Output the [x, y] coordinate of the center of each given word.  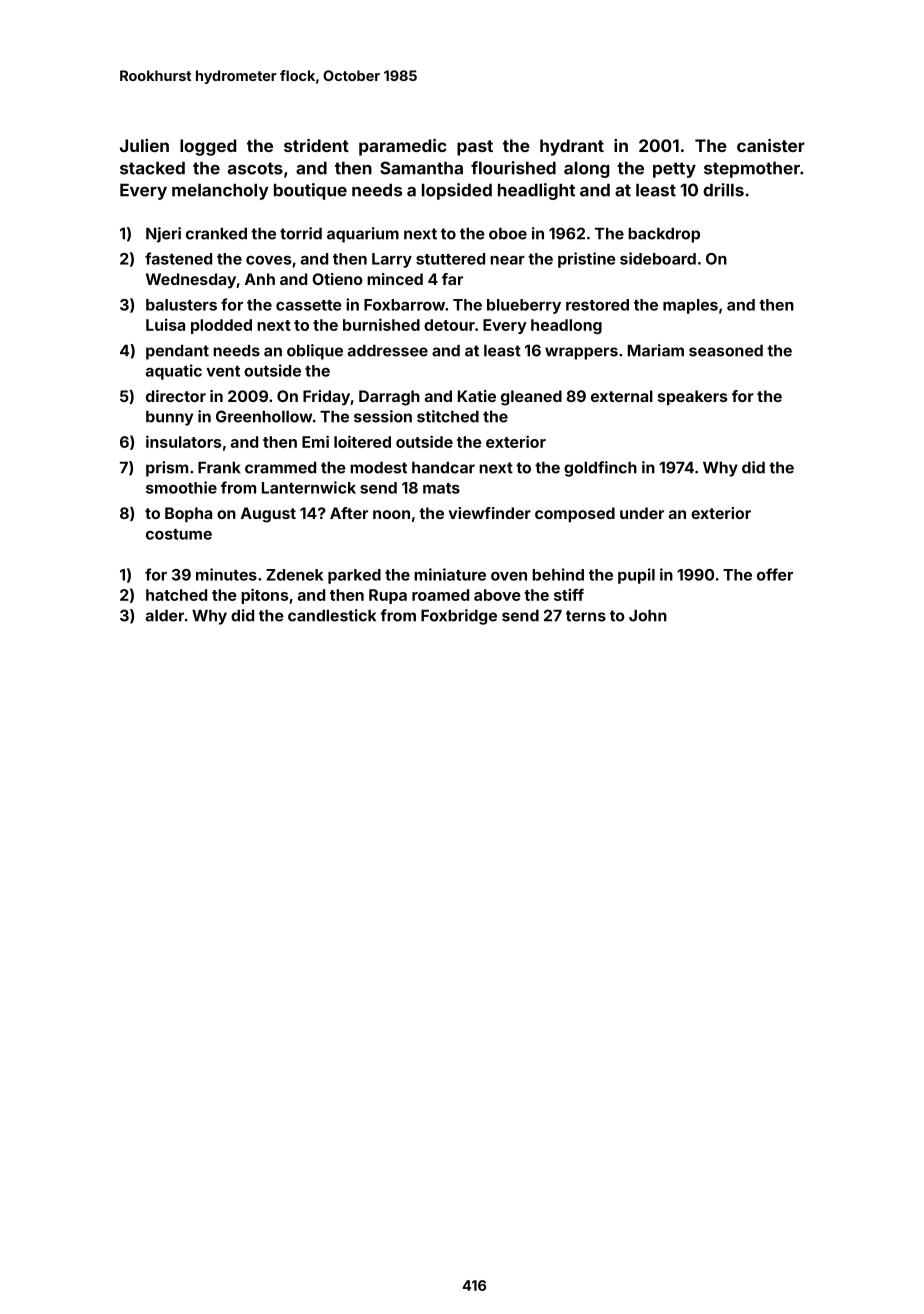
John [648, 616]
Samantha [421, 168]
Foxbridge [459, 617]
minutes [226, 574]
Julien [144, 145]
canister [771, 145]
